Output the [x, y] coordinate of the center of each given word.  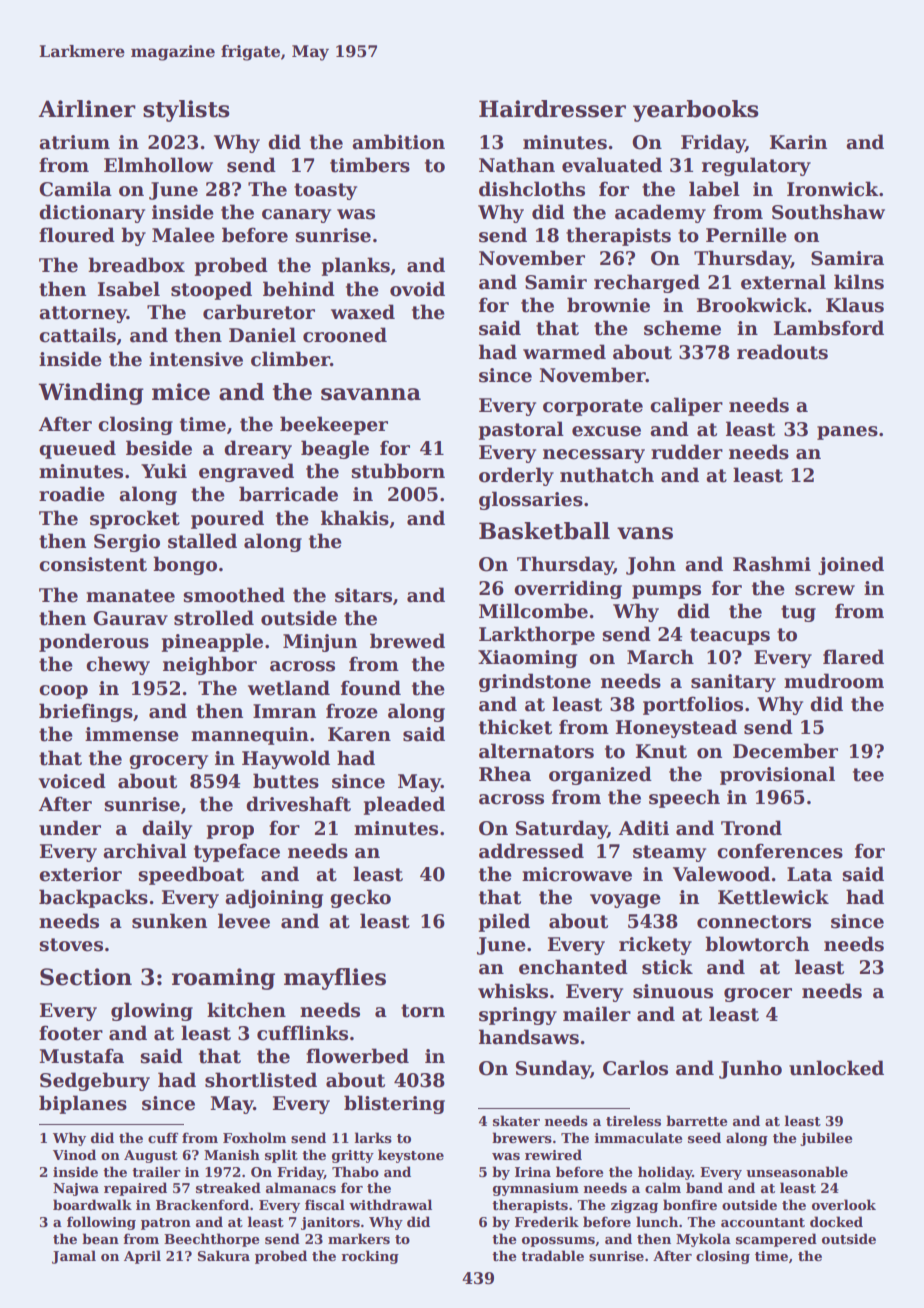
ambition [398, 142]
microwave [577, 874]
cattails [77, 335]
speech [684, 798]
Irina [533, 1172]
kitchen [246, 1010]
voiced [72, 781]
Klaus [855, 305]
